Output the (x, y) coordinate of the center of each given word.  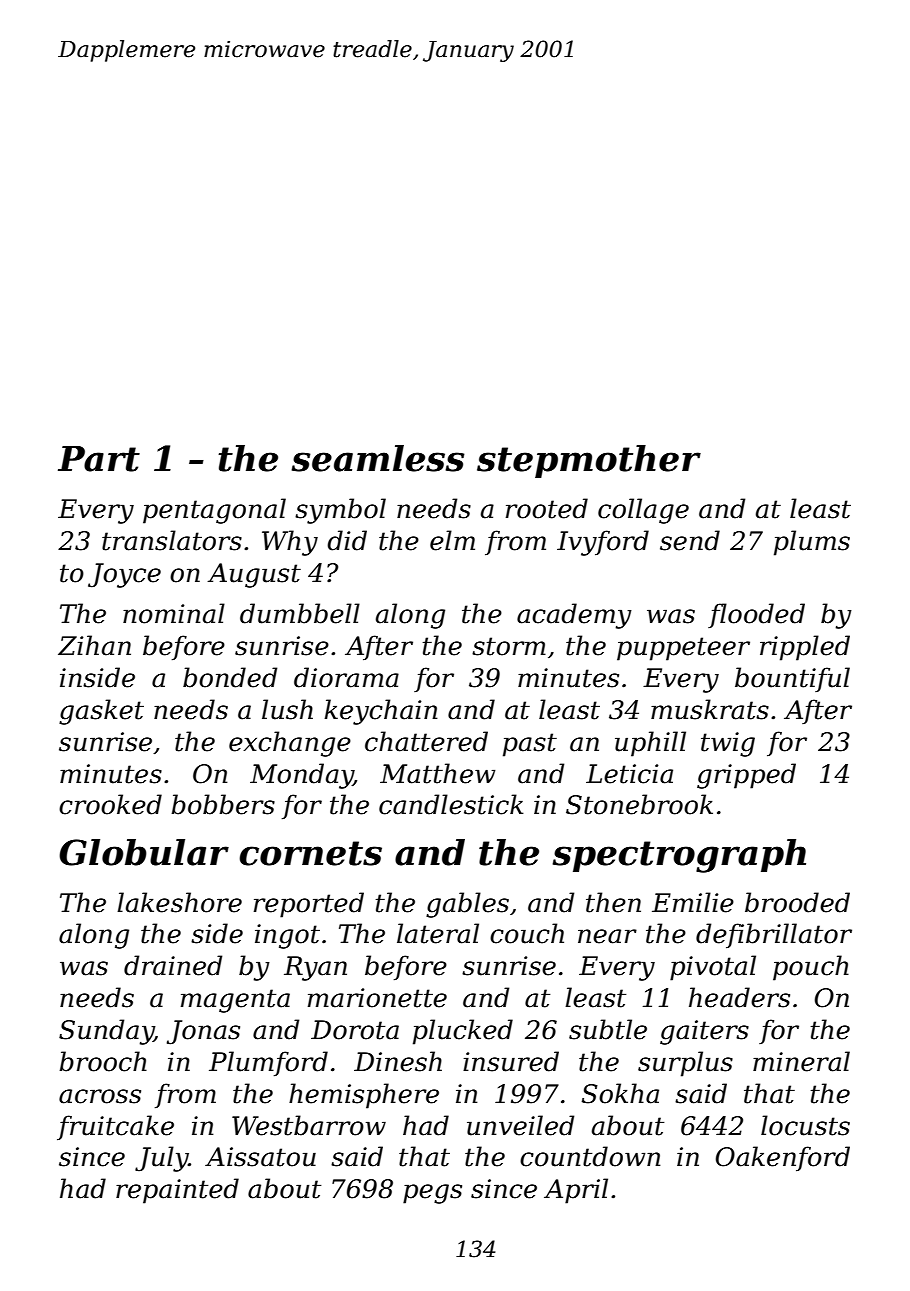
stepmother (589, 461)
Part (99, 459)
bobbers (223, 804)
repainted (177, 1191)
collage (643, 511)
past (530, 745)
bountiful (792, 679)
